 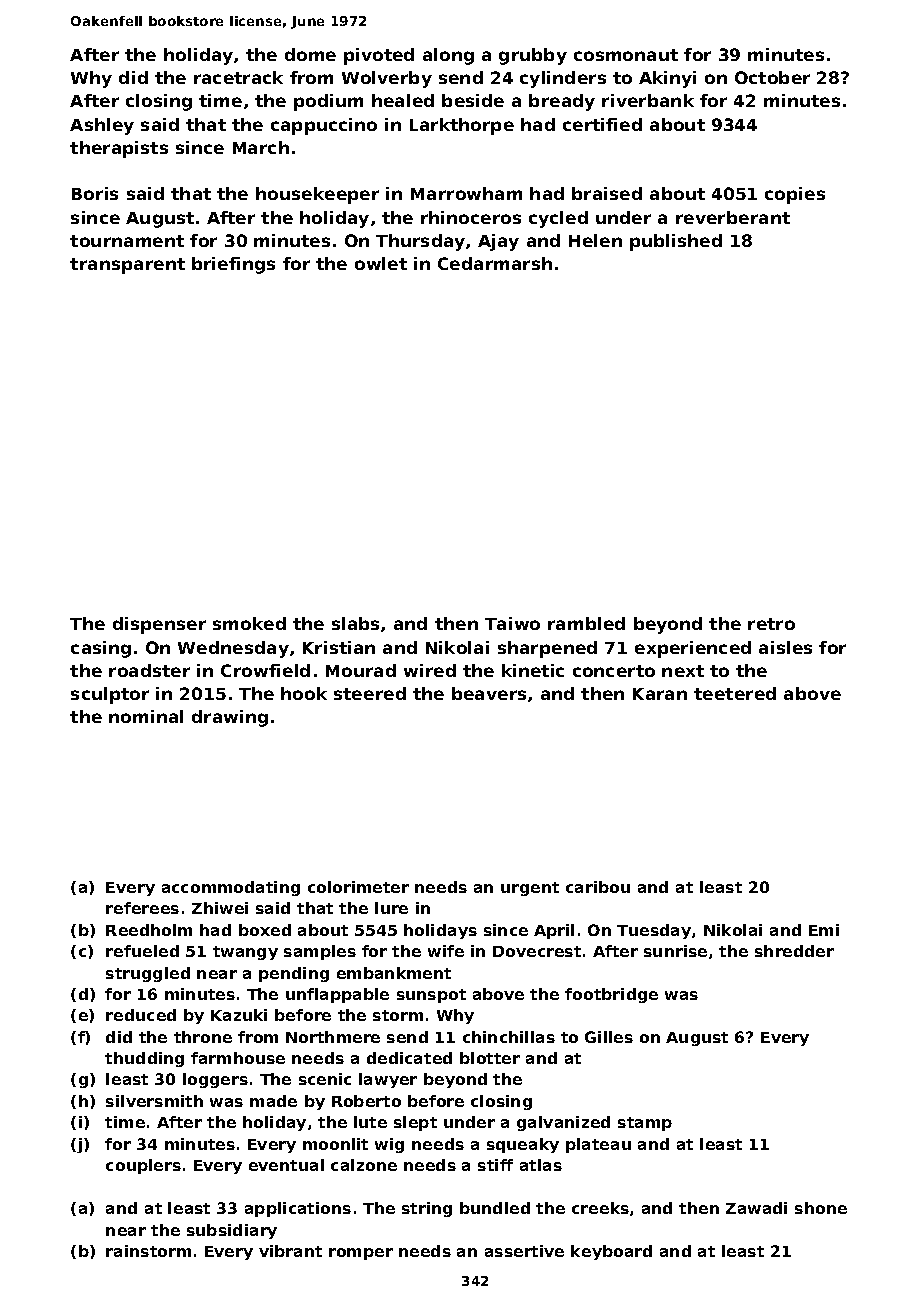 What do you see at coordinates (102, 126) in the image?
I see `Ashley` at bounding box center [102, 126].
